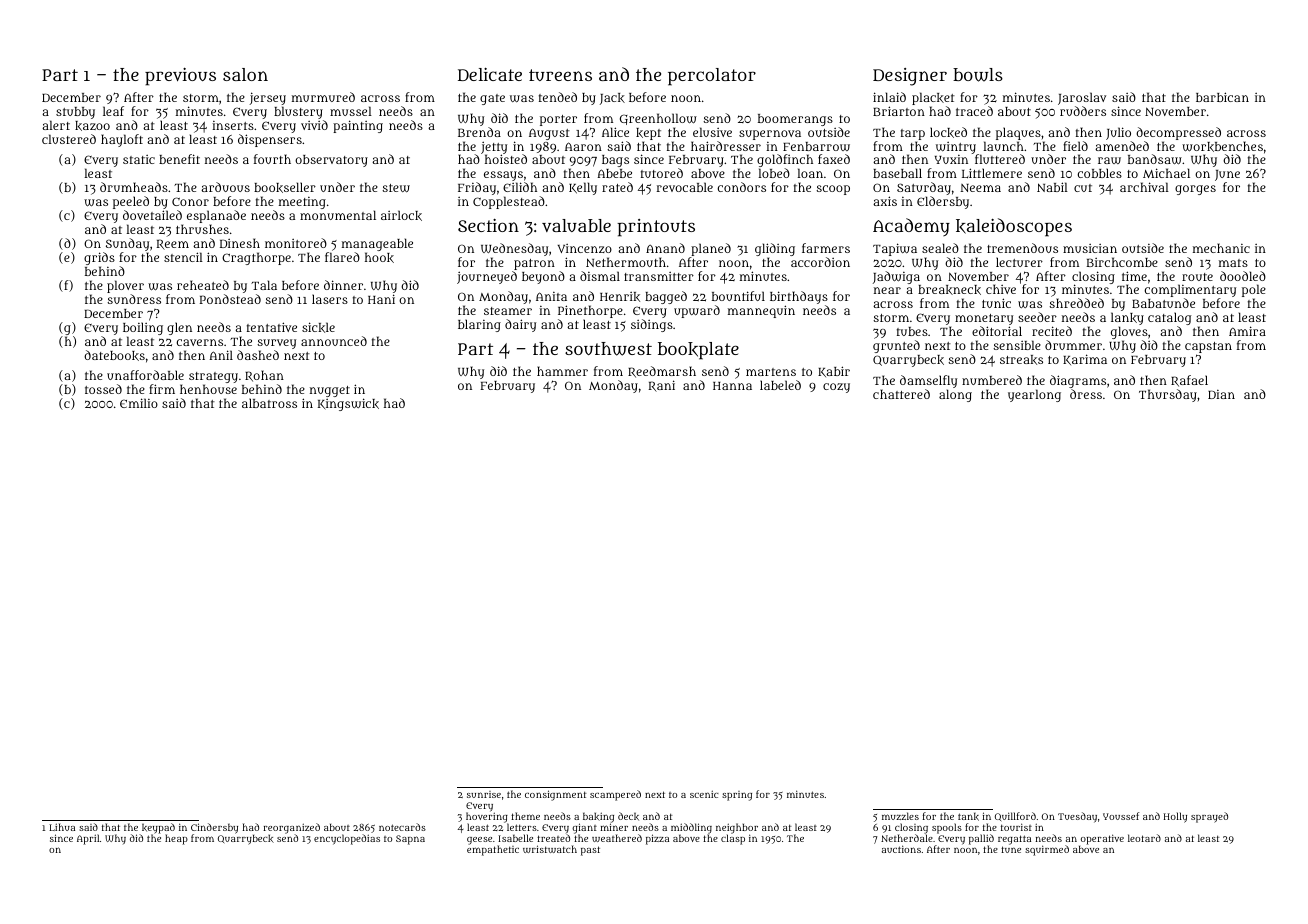 The height and width of the screenshot is (924, 1308). Describe the element at coordinates (1078, 381) in the screenshot. I see `diagrams` at that location.
